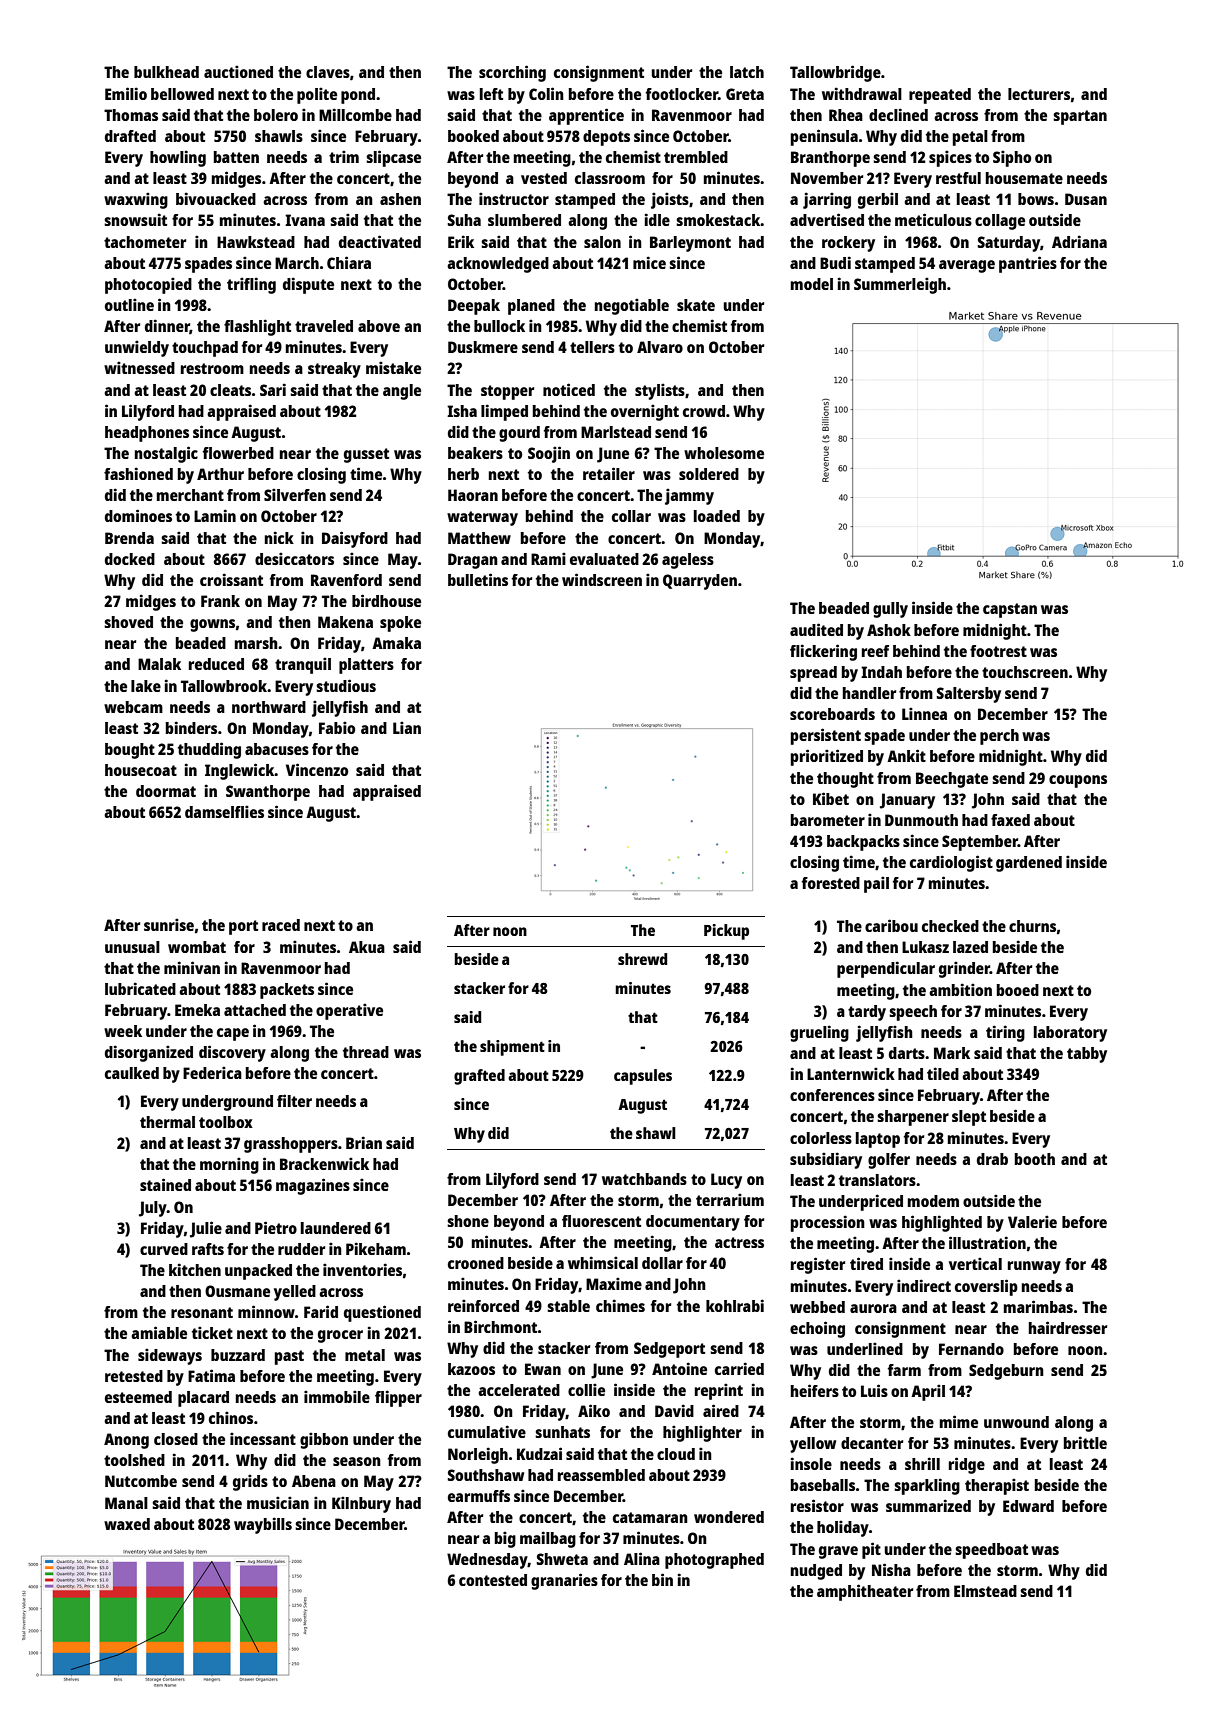  What do you see at coordinates (1068, 1327) in the page?
I see `hairdresser` at bounding box center [1068, 1327].
